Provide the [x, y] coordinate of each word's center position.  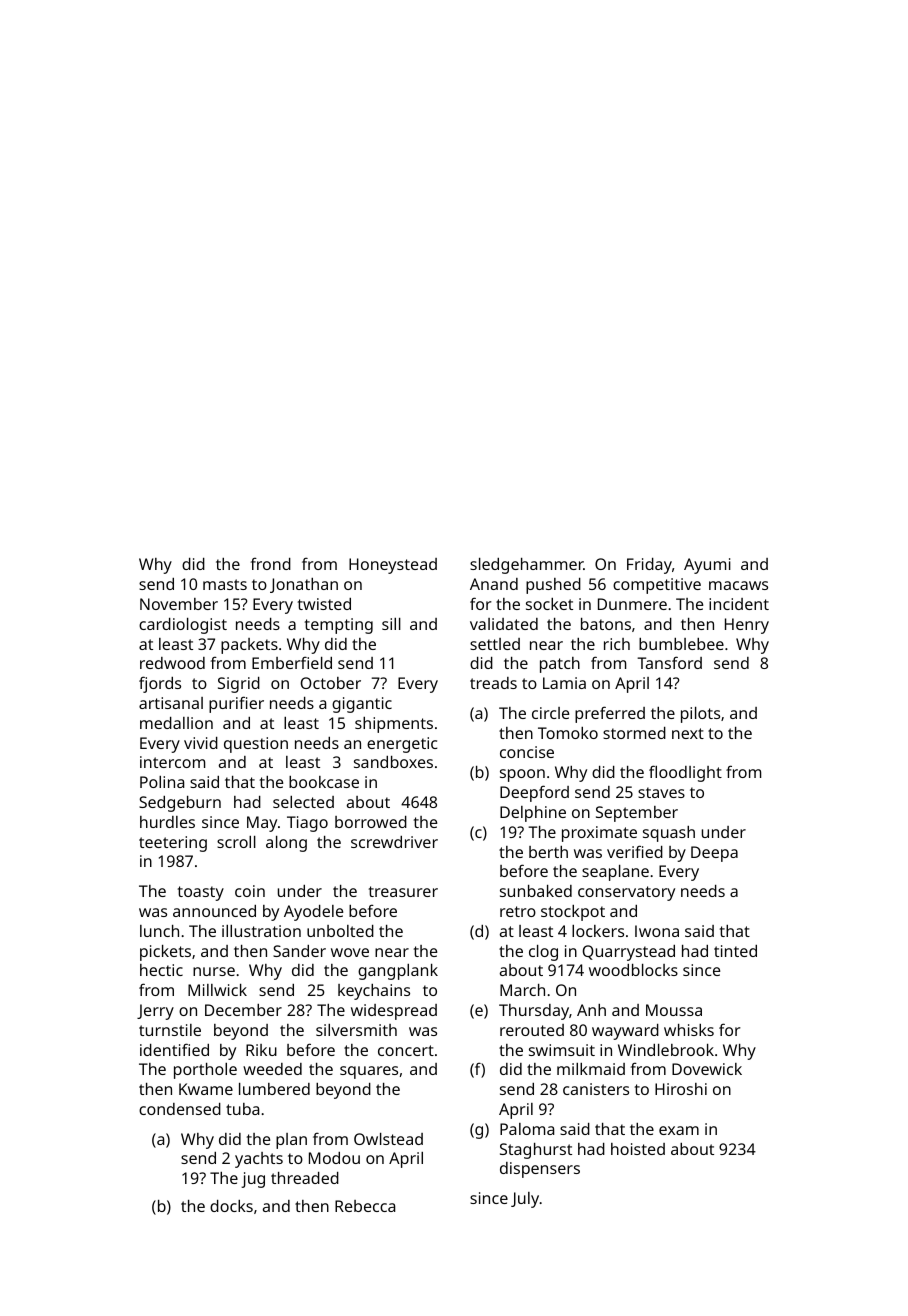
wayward [625, 1032]
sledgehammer [527, 566]
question [256, 745]
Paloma [527, 1129]
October [330, 683]
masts [225, 584]
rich [617, 644]
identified [174, 1049]
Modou [334, 1158]
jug [253, 1180]
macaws [738, 585]
